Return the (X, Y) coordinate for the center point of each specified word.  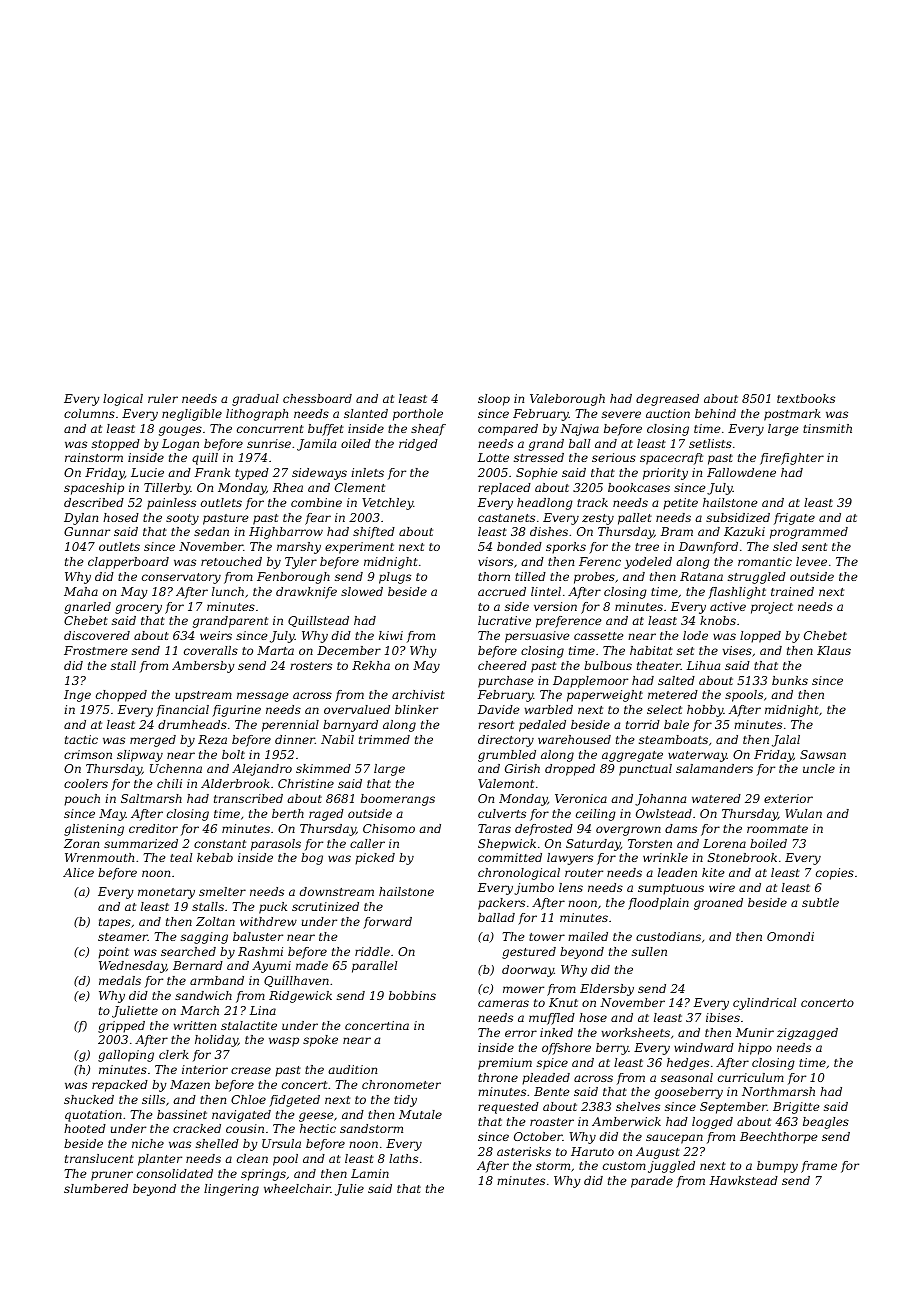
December (349, 650)
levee (811, 561)
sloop (494, 400)
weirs (216, 635)
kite (713, 872)
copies (835, 874)
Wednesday (132, 967)
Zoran (81, 843)
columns (89, 413)
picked (375, 859)
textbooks (806, 398)
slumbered (96, 1188)
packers (501, 904)
